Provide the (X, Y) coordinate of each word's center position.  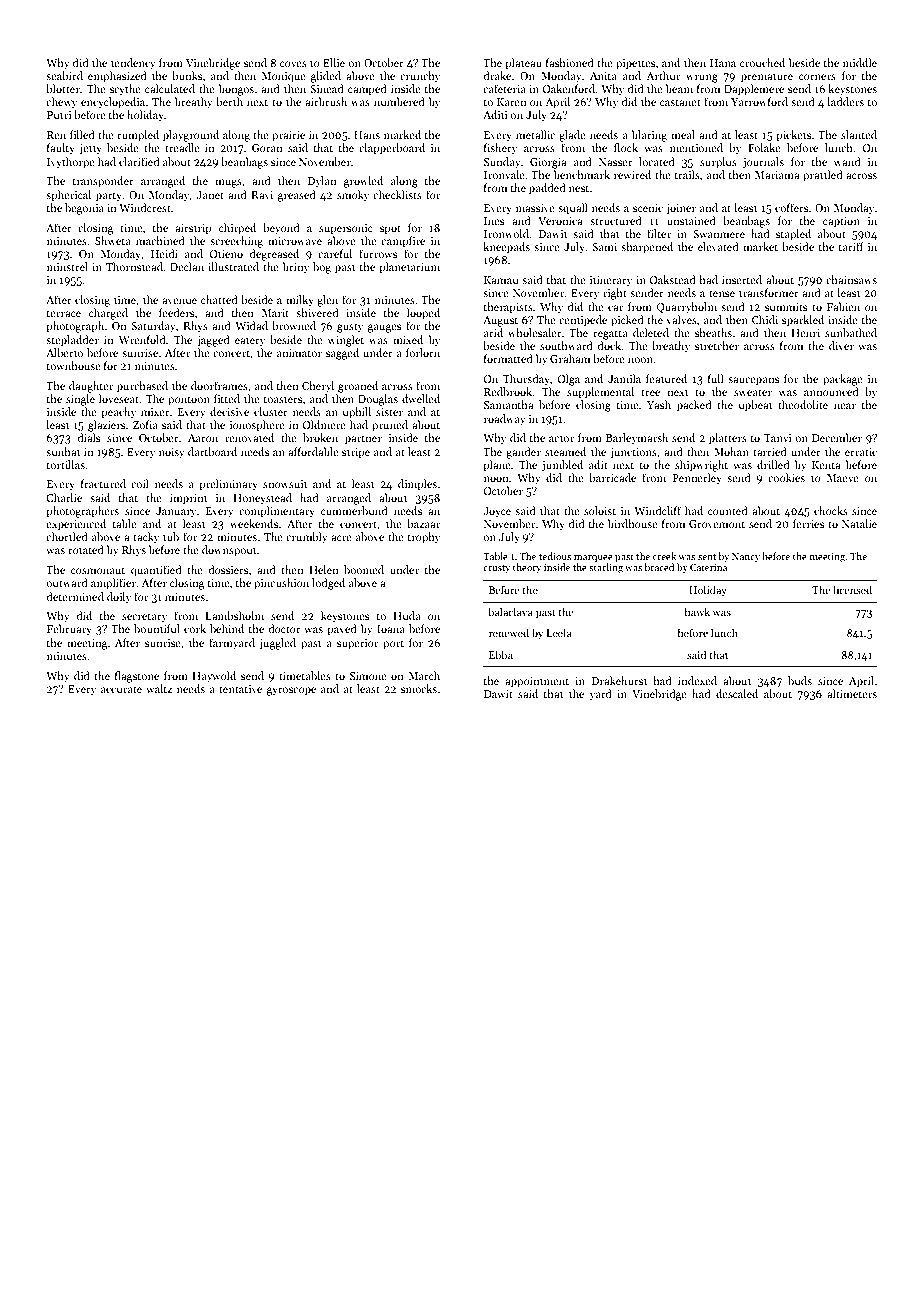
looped (423, 314)
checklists (397, 194)
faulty (61, 149)
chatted (219, 299)
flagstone (137, 677)
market (760, 246)
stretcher (717, 345)
